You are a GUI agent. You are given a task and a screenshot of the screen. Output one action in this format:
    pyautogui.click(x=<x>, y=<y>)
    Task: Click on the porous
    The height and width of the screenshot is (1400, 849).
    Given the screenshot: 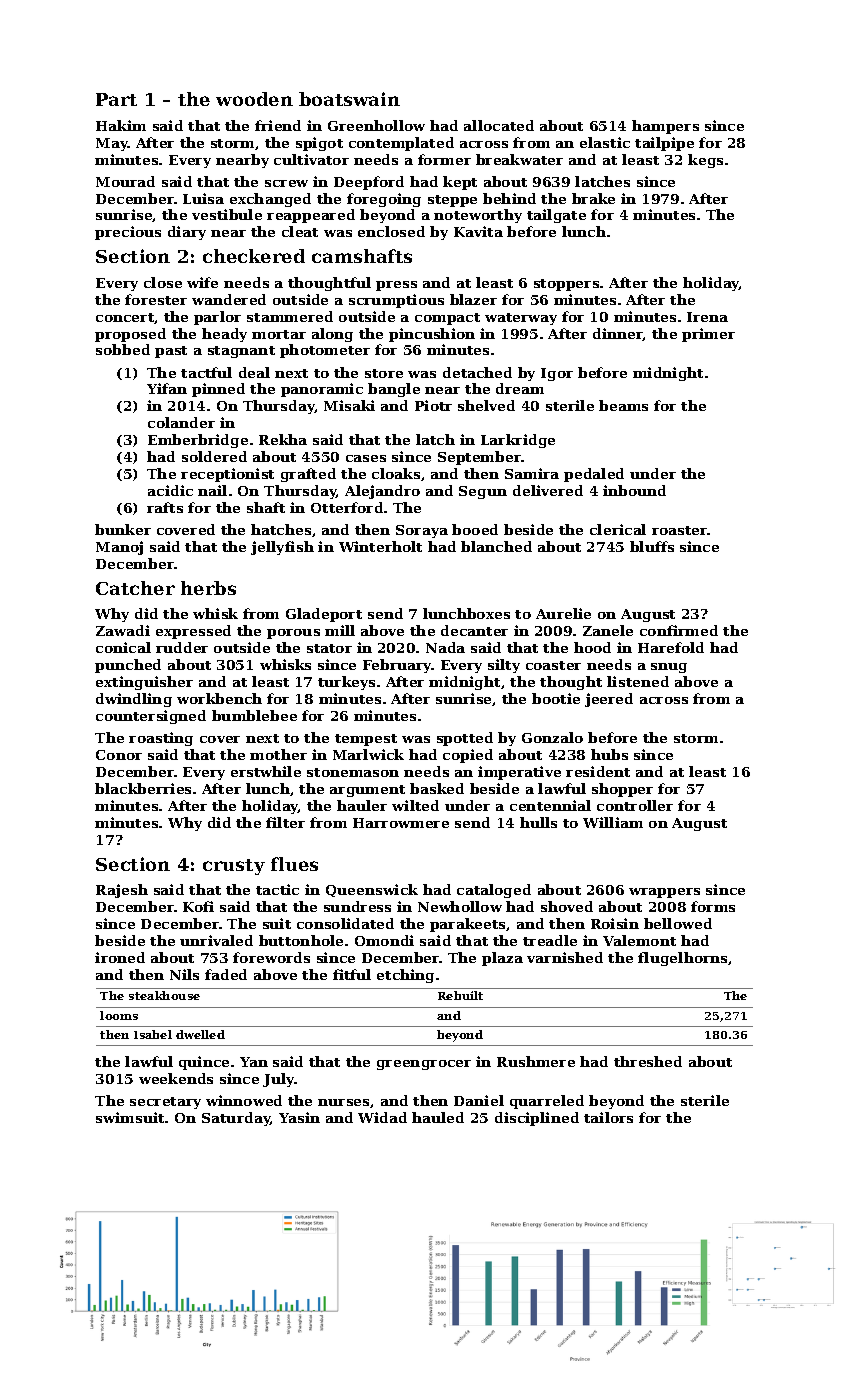 What is the action you would take?
    pyautogui.click(x=293, y=634)
